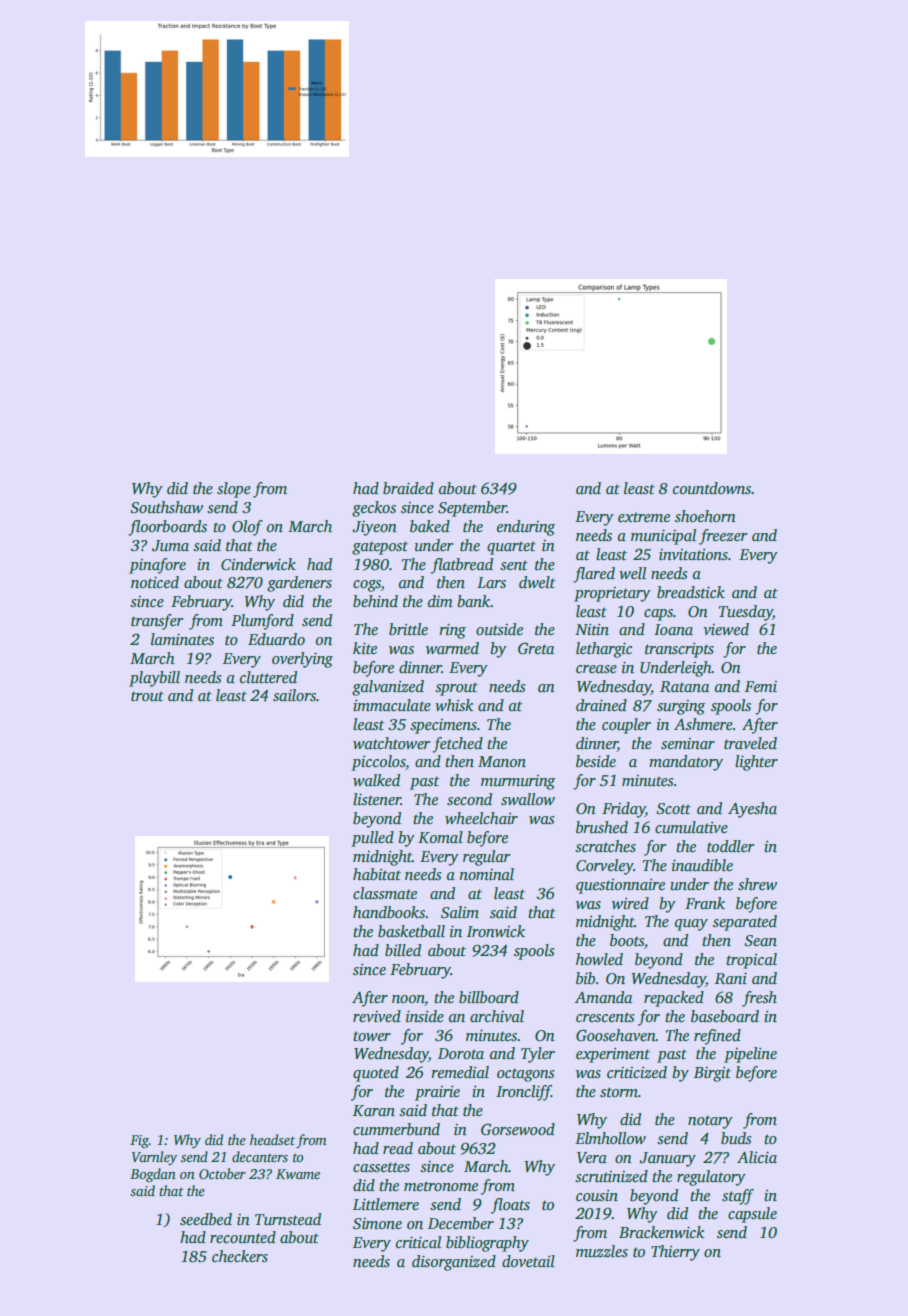 This page has width=908, height=1316. What do you see at coordinates (155, 582) in the page?
I see `noticed` at bounding box center [155, 582].
